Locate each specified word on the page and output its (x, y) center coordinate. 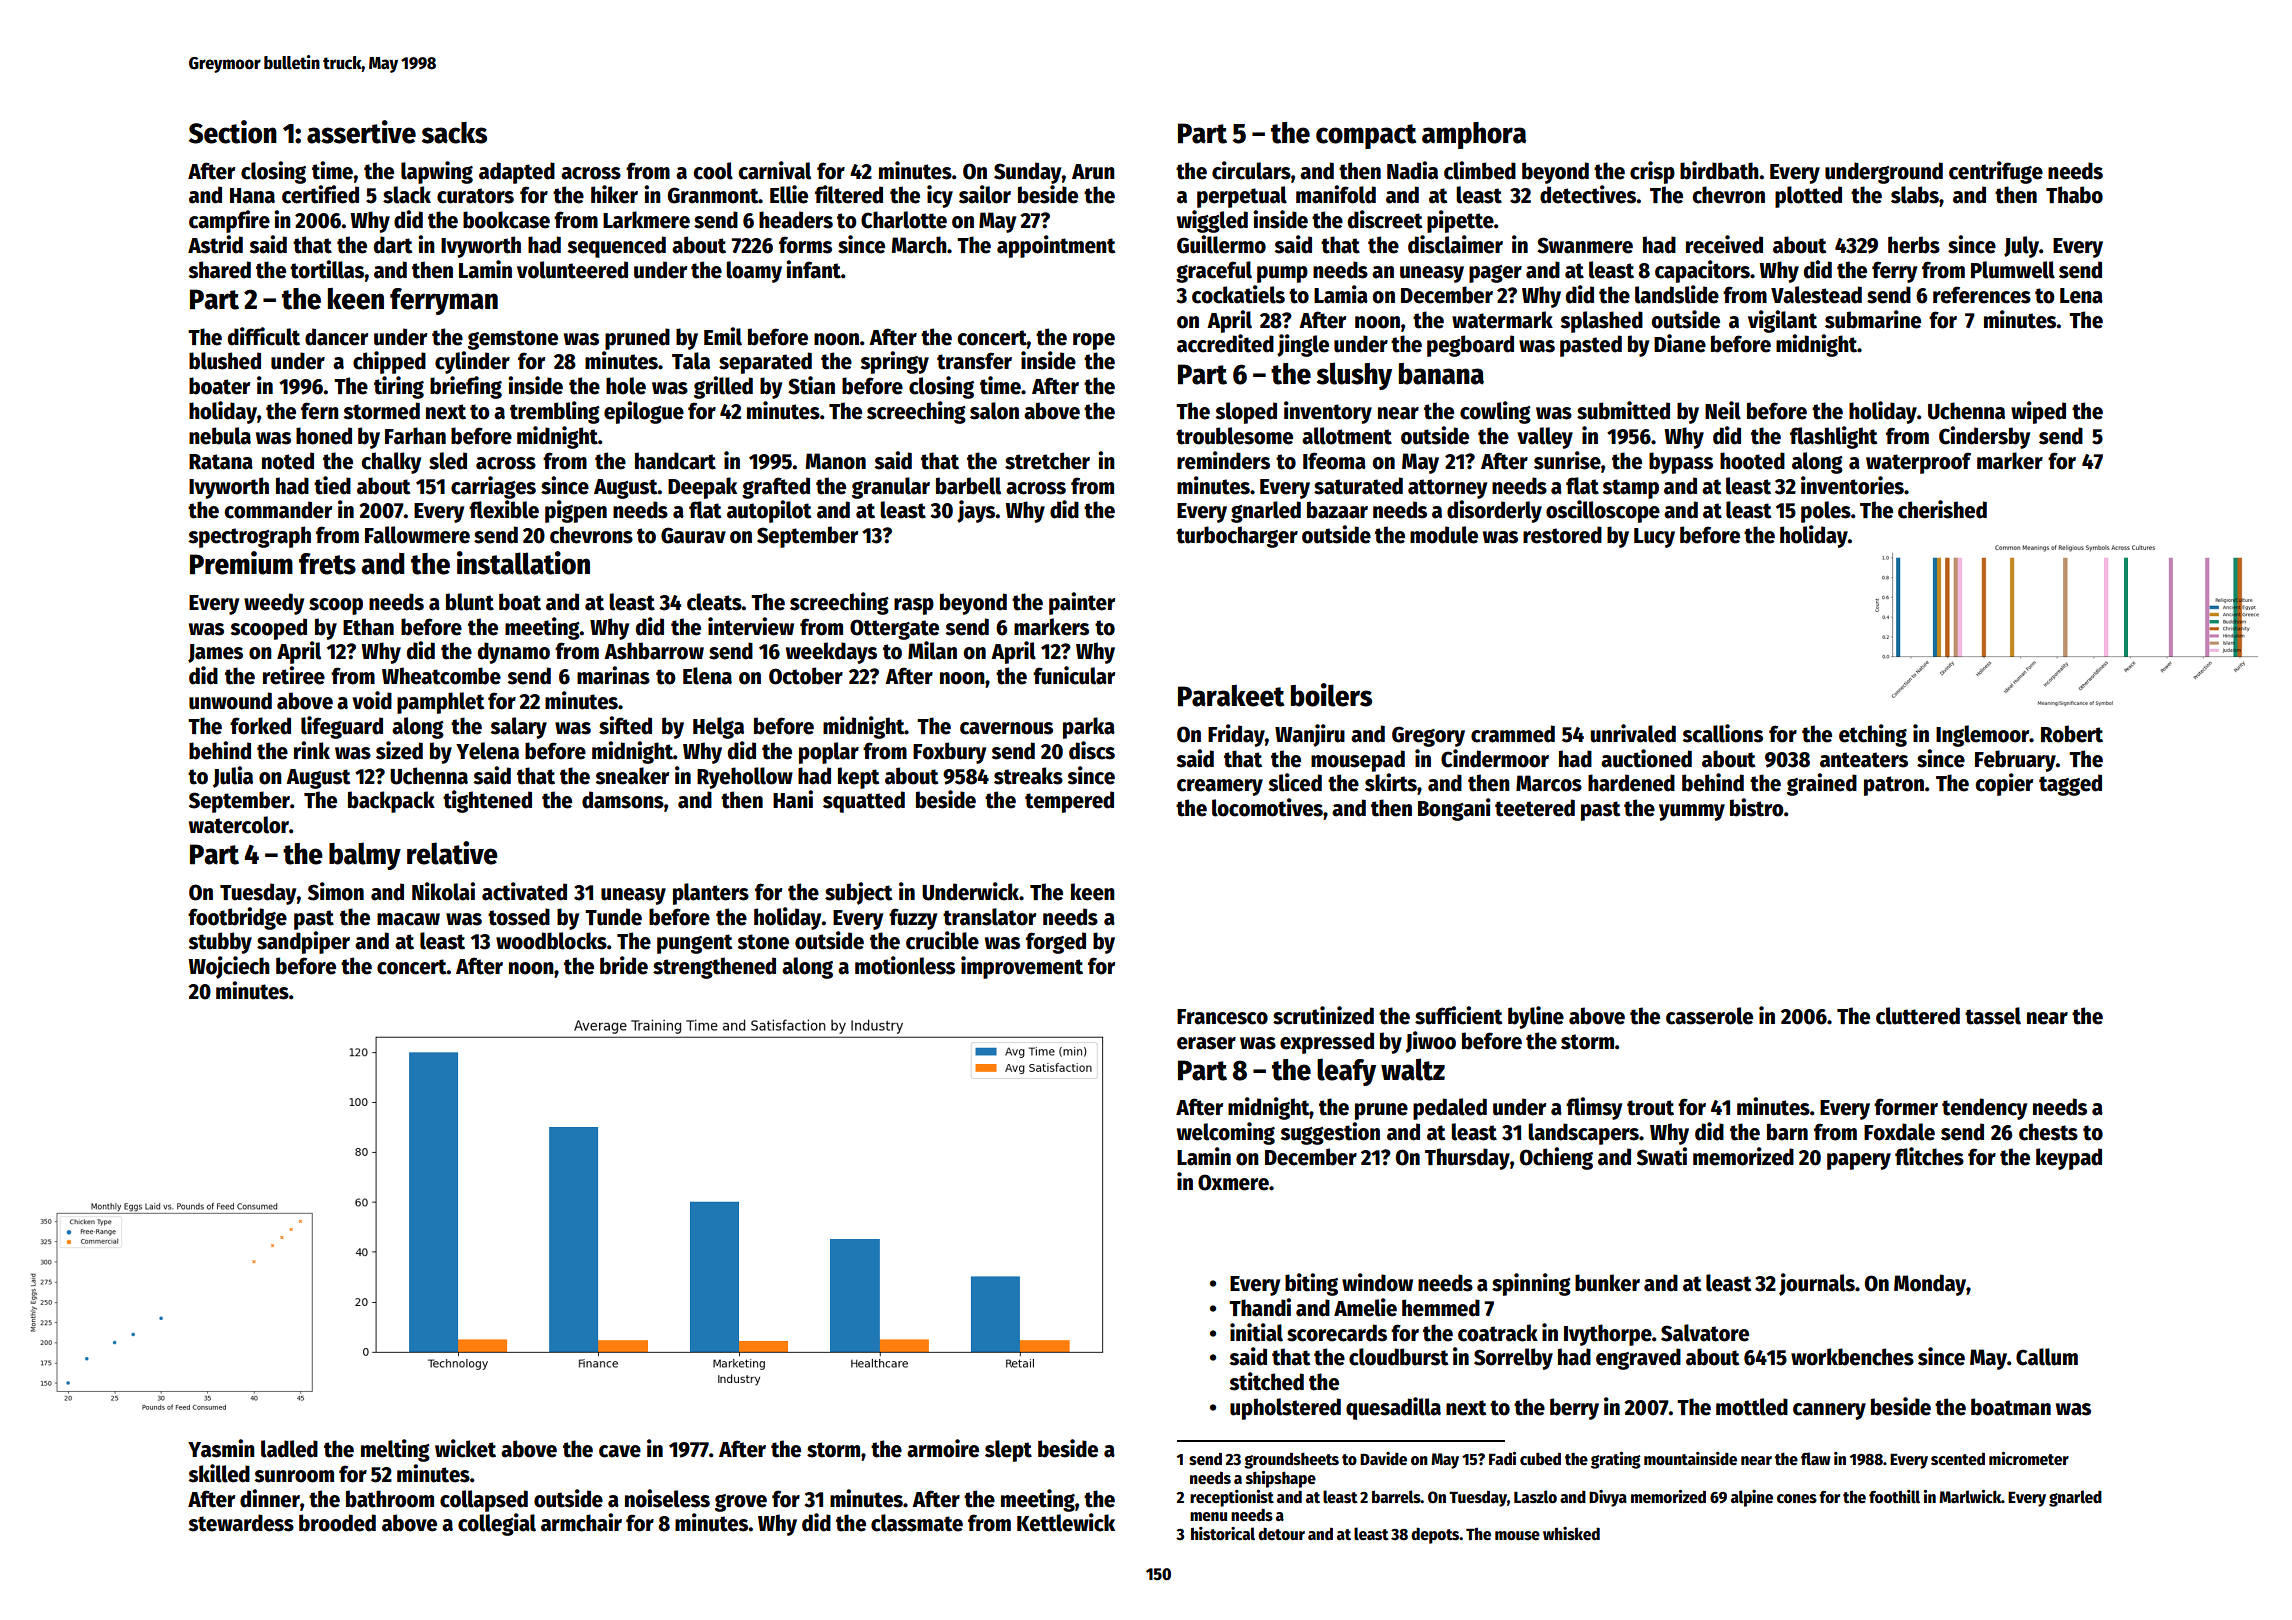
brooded (337, 1523)
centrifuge (1996, 172)
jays (976, 511)
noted (288, 461)
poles (1826, 512)
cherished (1942, 509)
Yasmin (221, 1448)
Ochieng (1556, 1158)
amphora (1474, 135)
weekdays (831, 653)
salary (518, 728)
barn (1787, 1132)
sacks (454, 133)
